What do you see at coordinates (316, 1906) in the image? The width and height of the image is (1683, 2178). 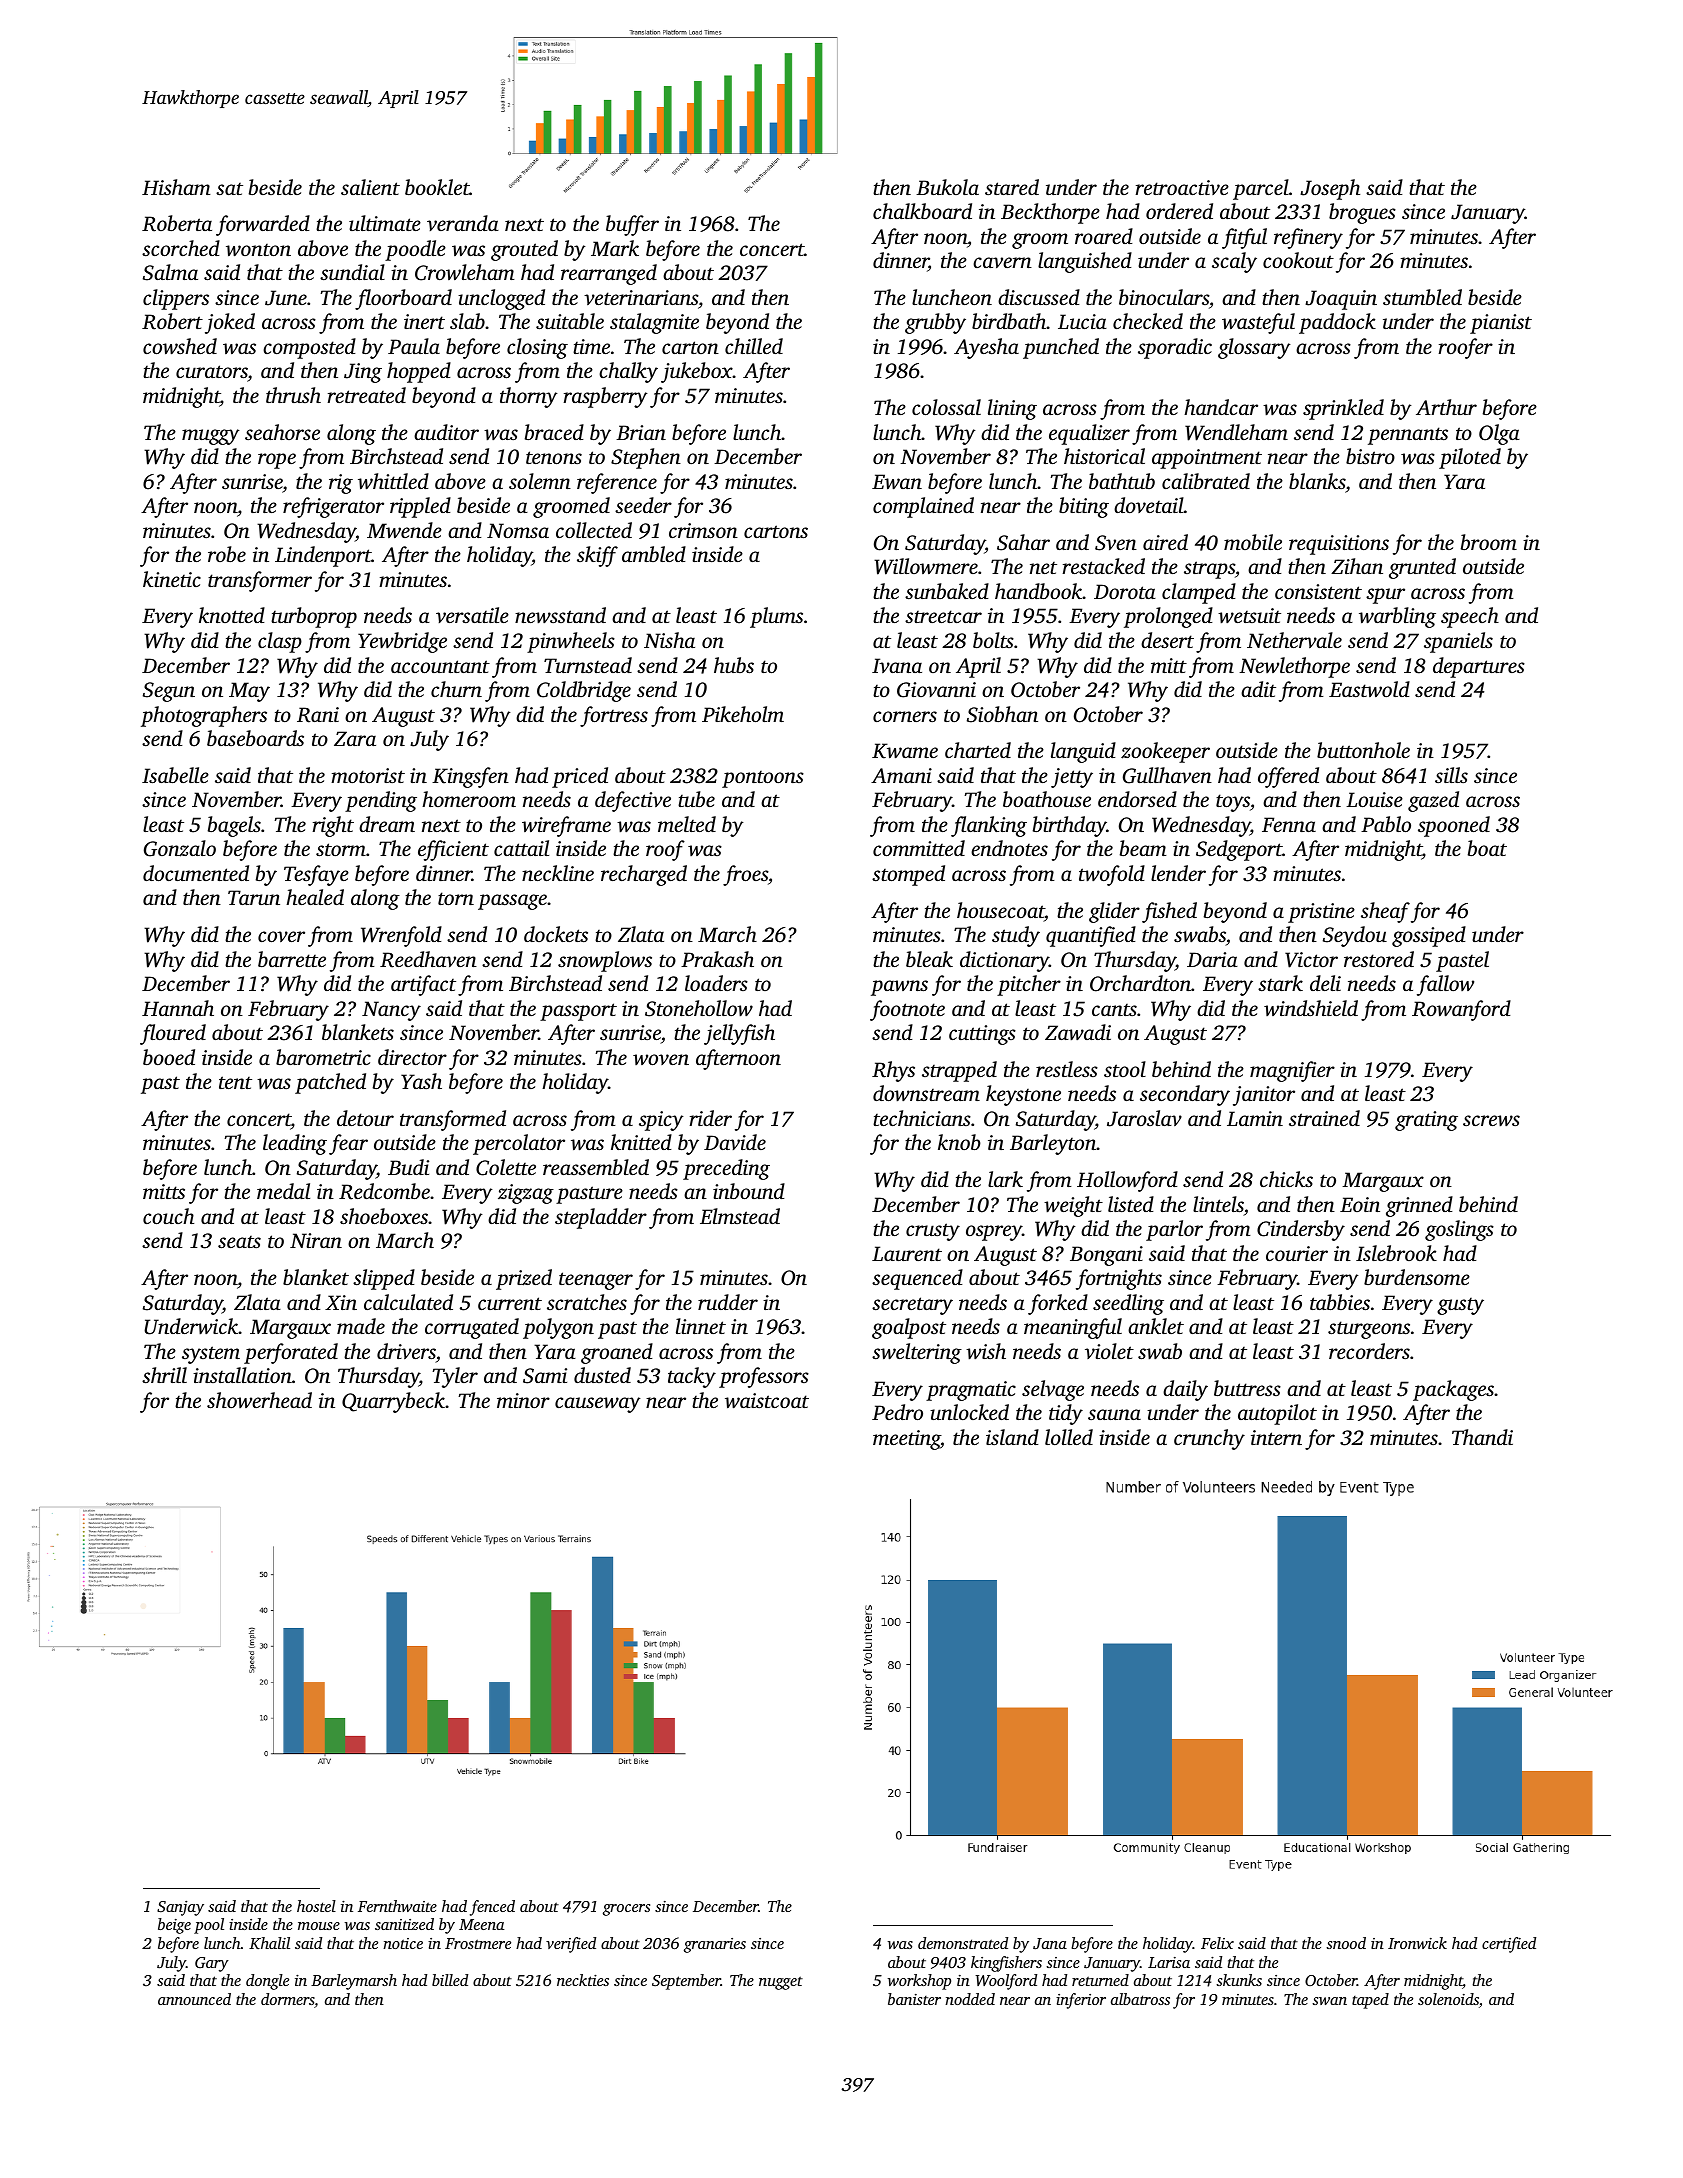 I see `hostel` at bounding box center [316, 1906].
